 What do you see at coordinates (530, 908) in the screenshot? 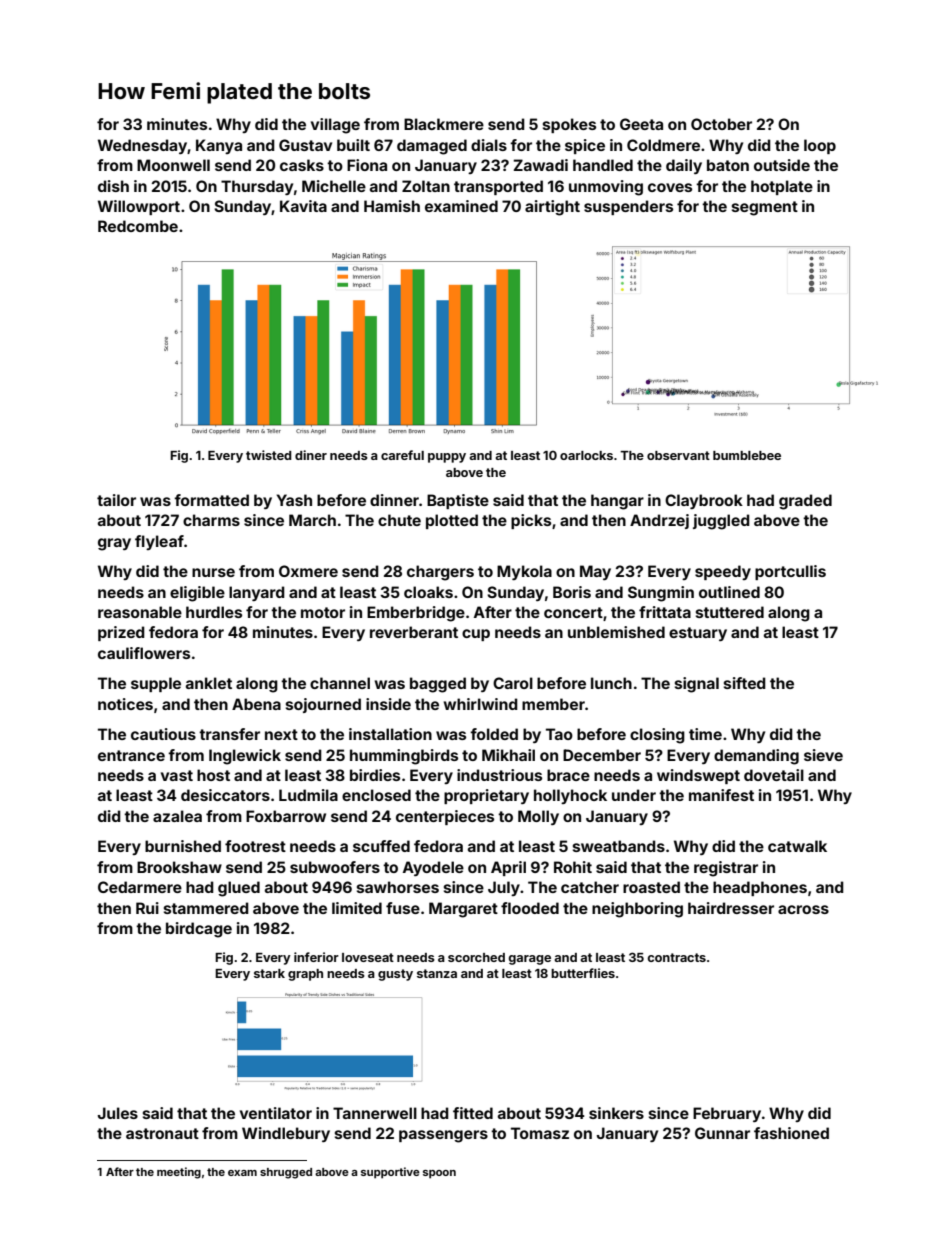
I see `flooded` at bounding box center [530, 908].
